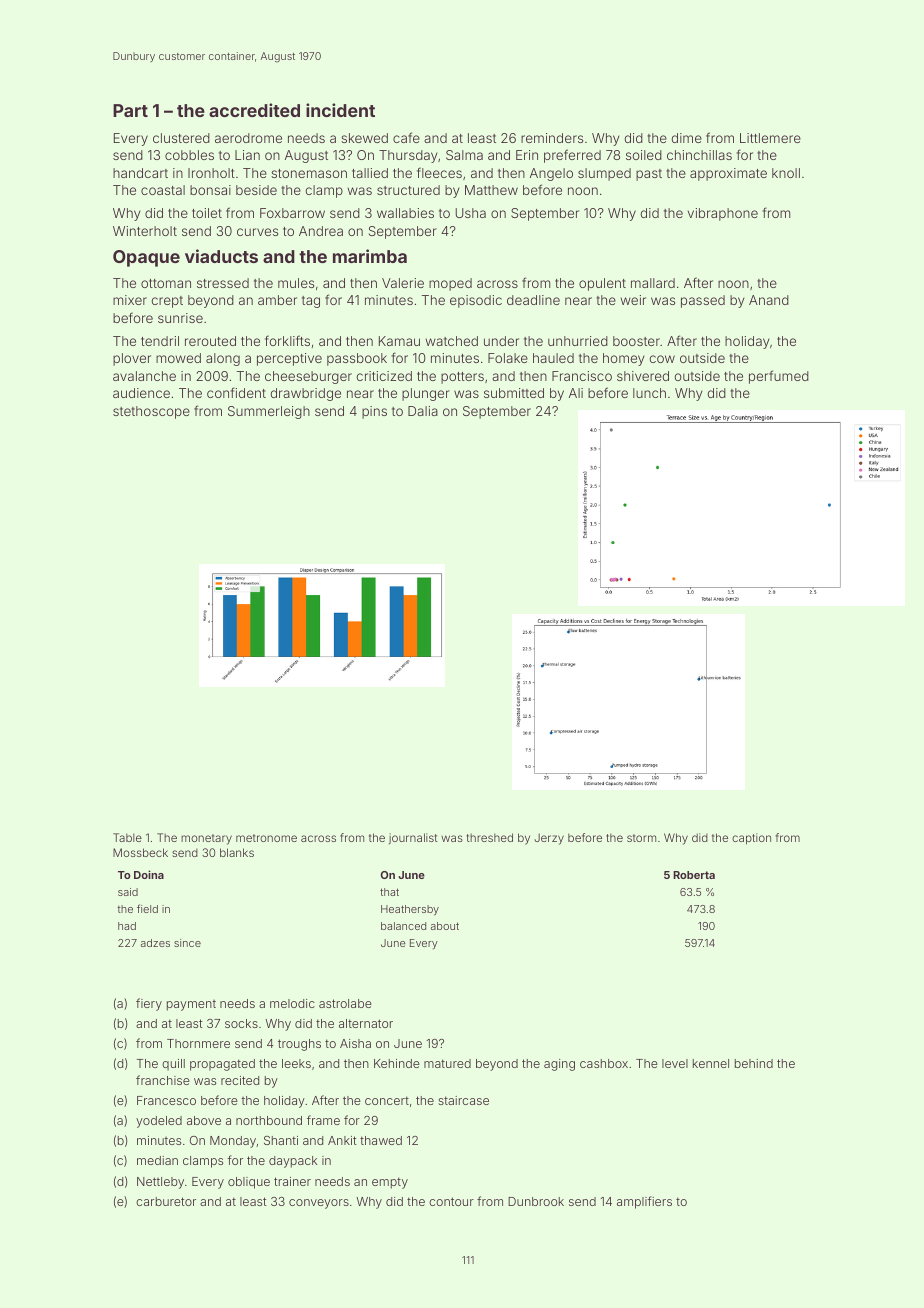 The image size is (924, 1308). What do you see at coordinates (754, 1063) in the screenshot?
I see `behind` at bounding box center [754, 1063].
